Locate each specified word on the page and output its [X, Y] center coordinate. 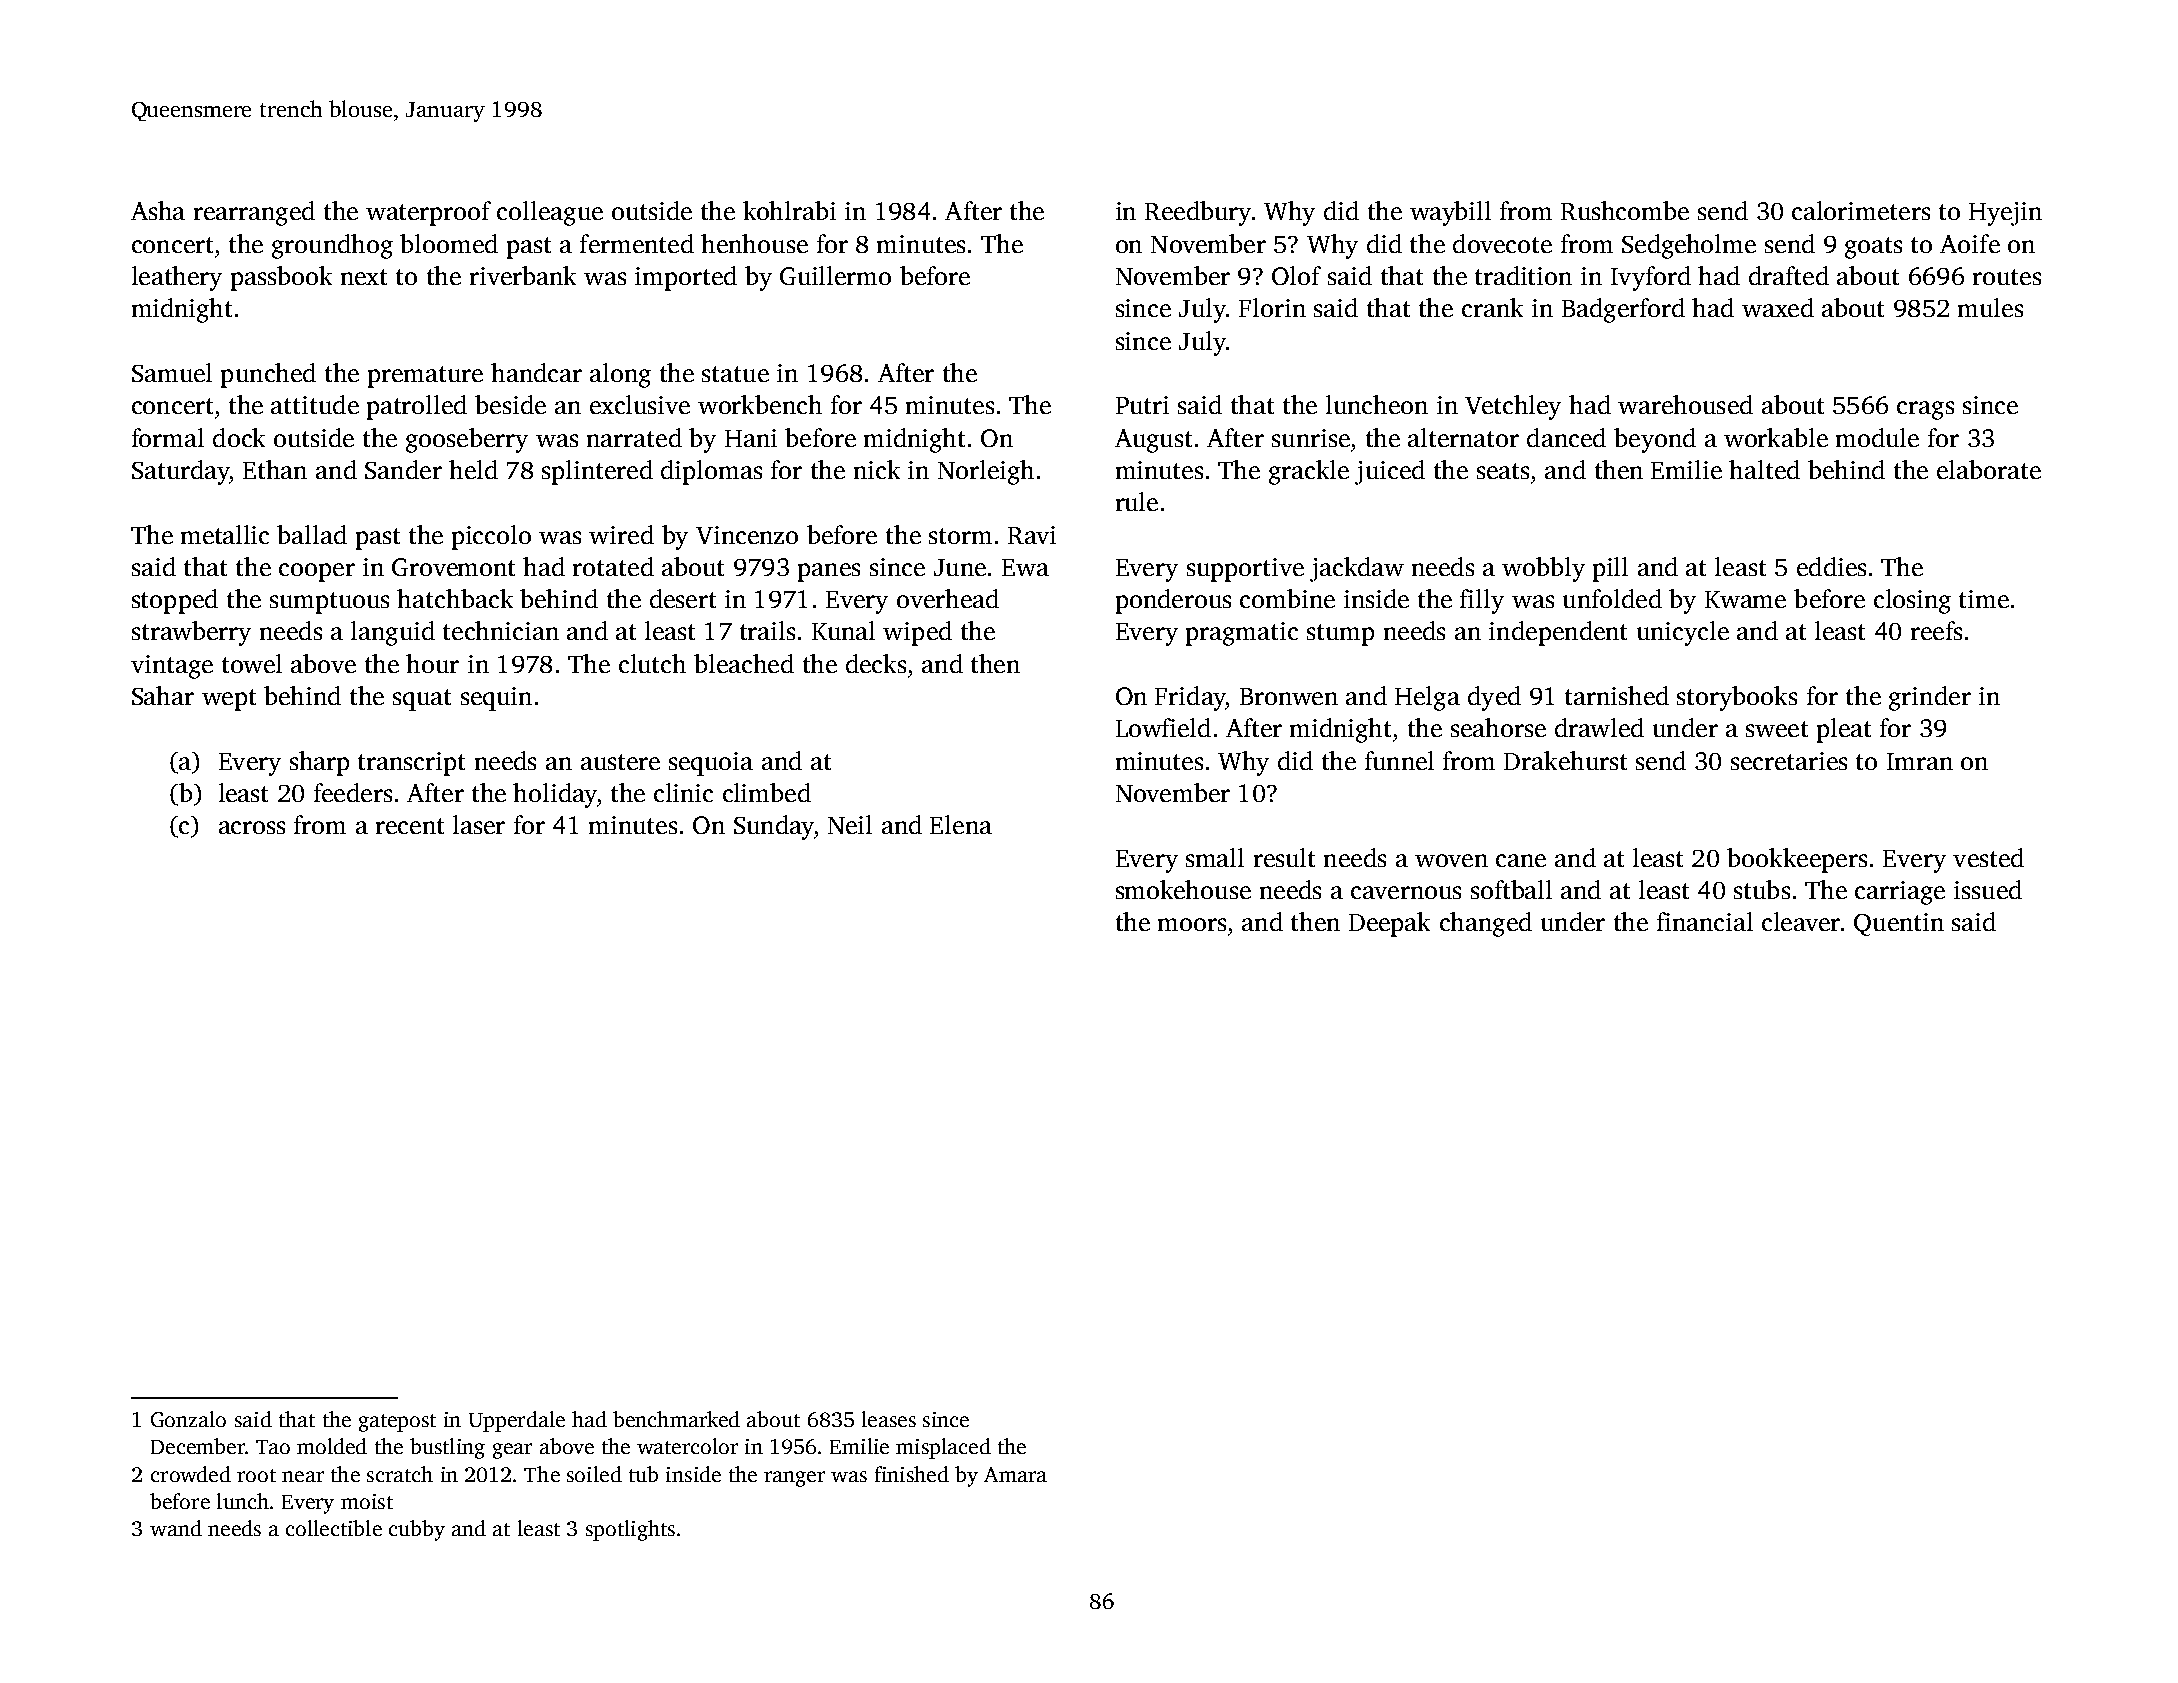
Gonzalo [188, 1419]
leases [889, 1419]
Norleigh [986, 472]
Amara [1015, 1474]
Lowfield [1163, 727]
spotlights [630, 1530]
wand [176, 1528]
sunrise [1311, 438]
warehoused [1685, 404]
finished [912, 1474]
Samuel [172, 372]
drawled [1599, 727]
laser [479, 824]
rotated [613, 566]
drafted [1789, 275]
